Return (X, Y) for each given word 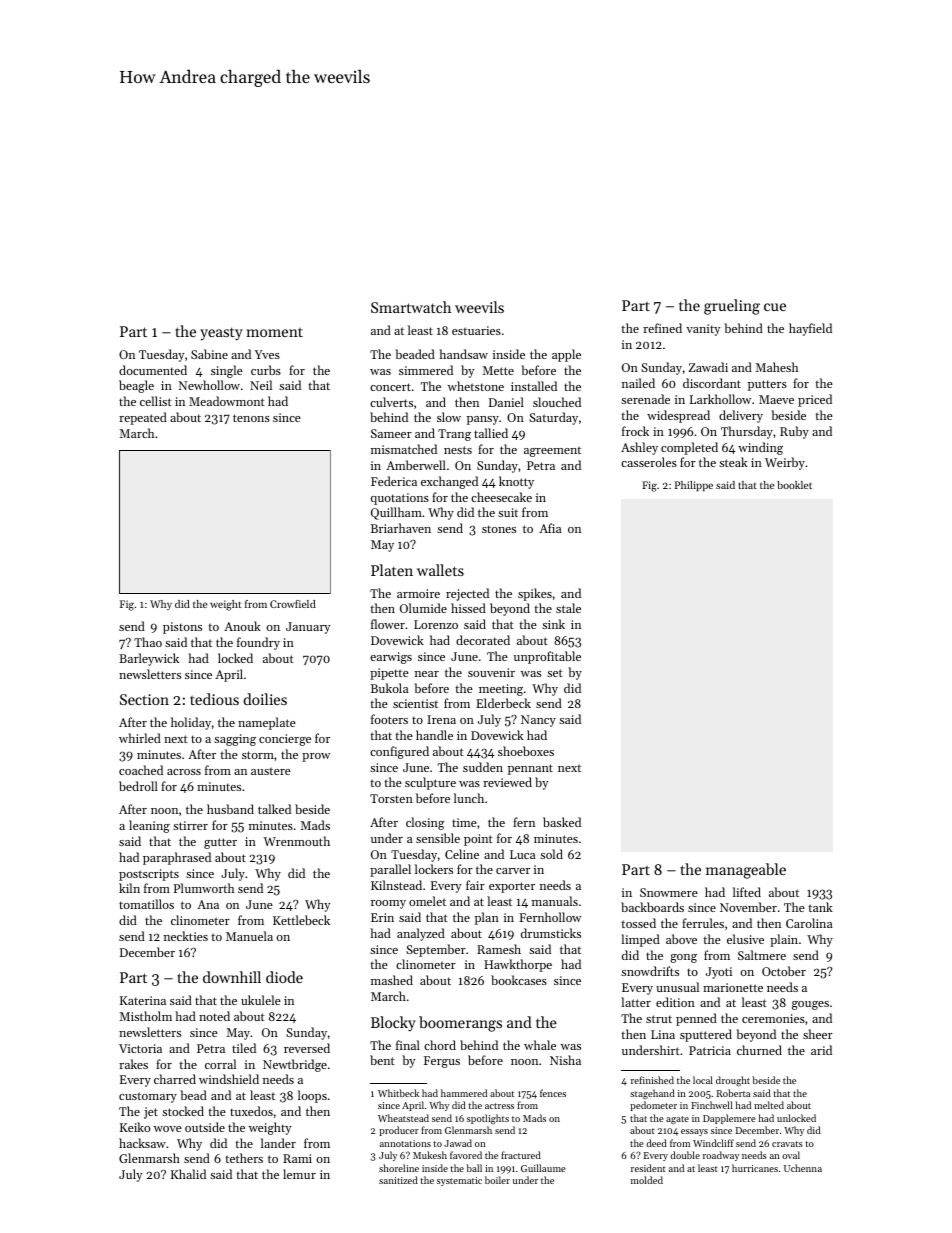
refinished (652, 1080)
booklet (794, 485)
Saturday (553, 418)
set (555, 673)
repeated (143, 418)
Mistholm (146, 1016)
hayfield (810, 329)
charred (175, 1079)
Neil (261, 385)
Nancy (538, 721)
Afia (550, 528)
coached (141, 770)
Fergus (442, 1062)
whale (540, 1045)
